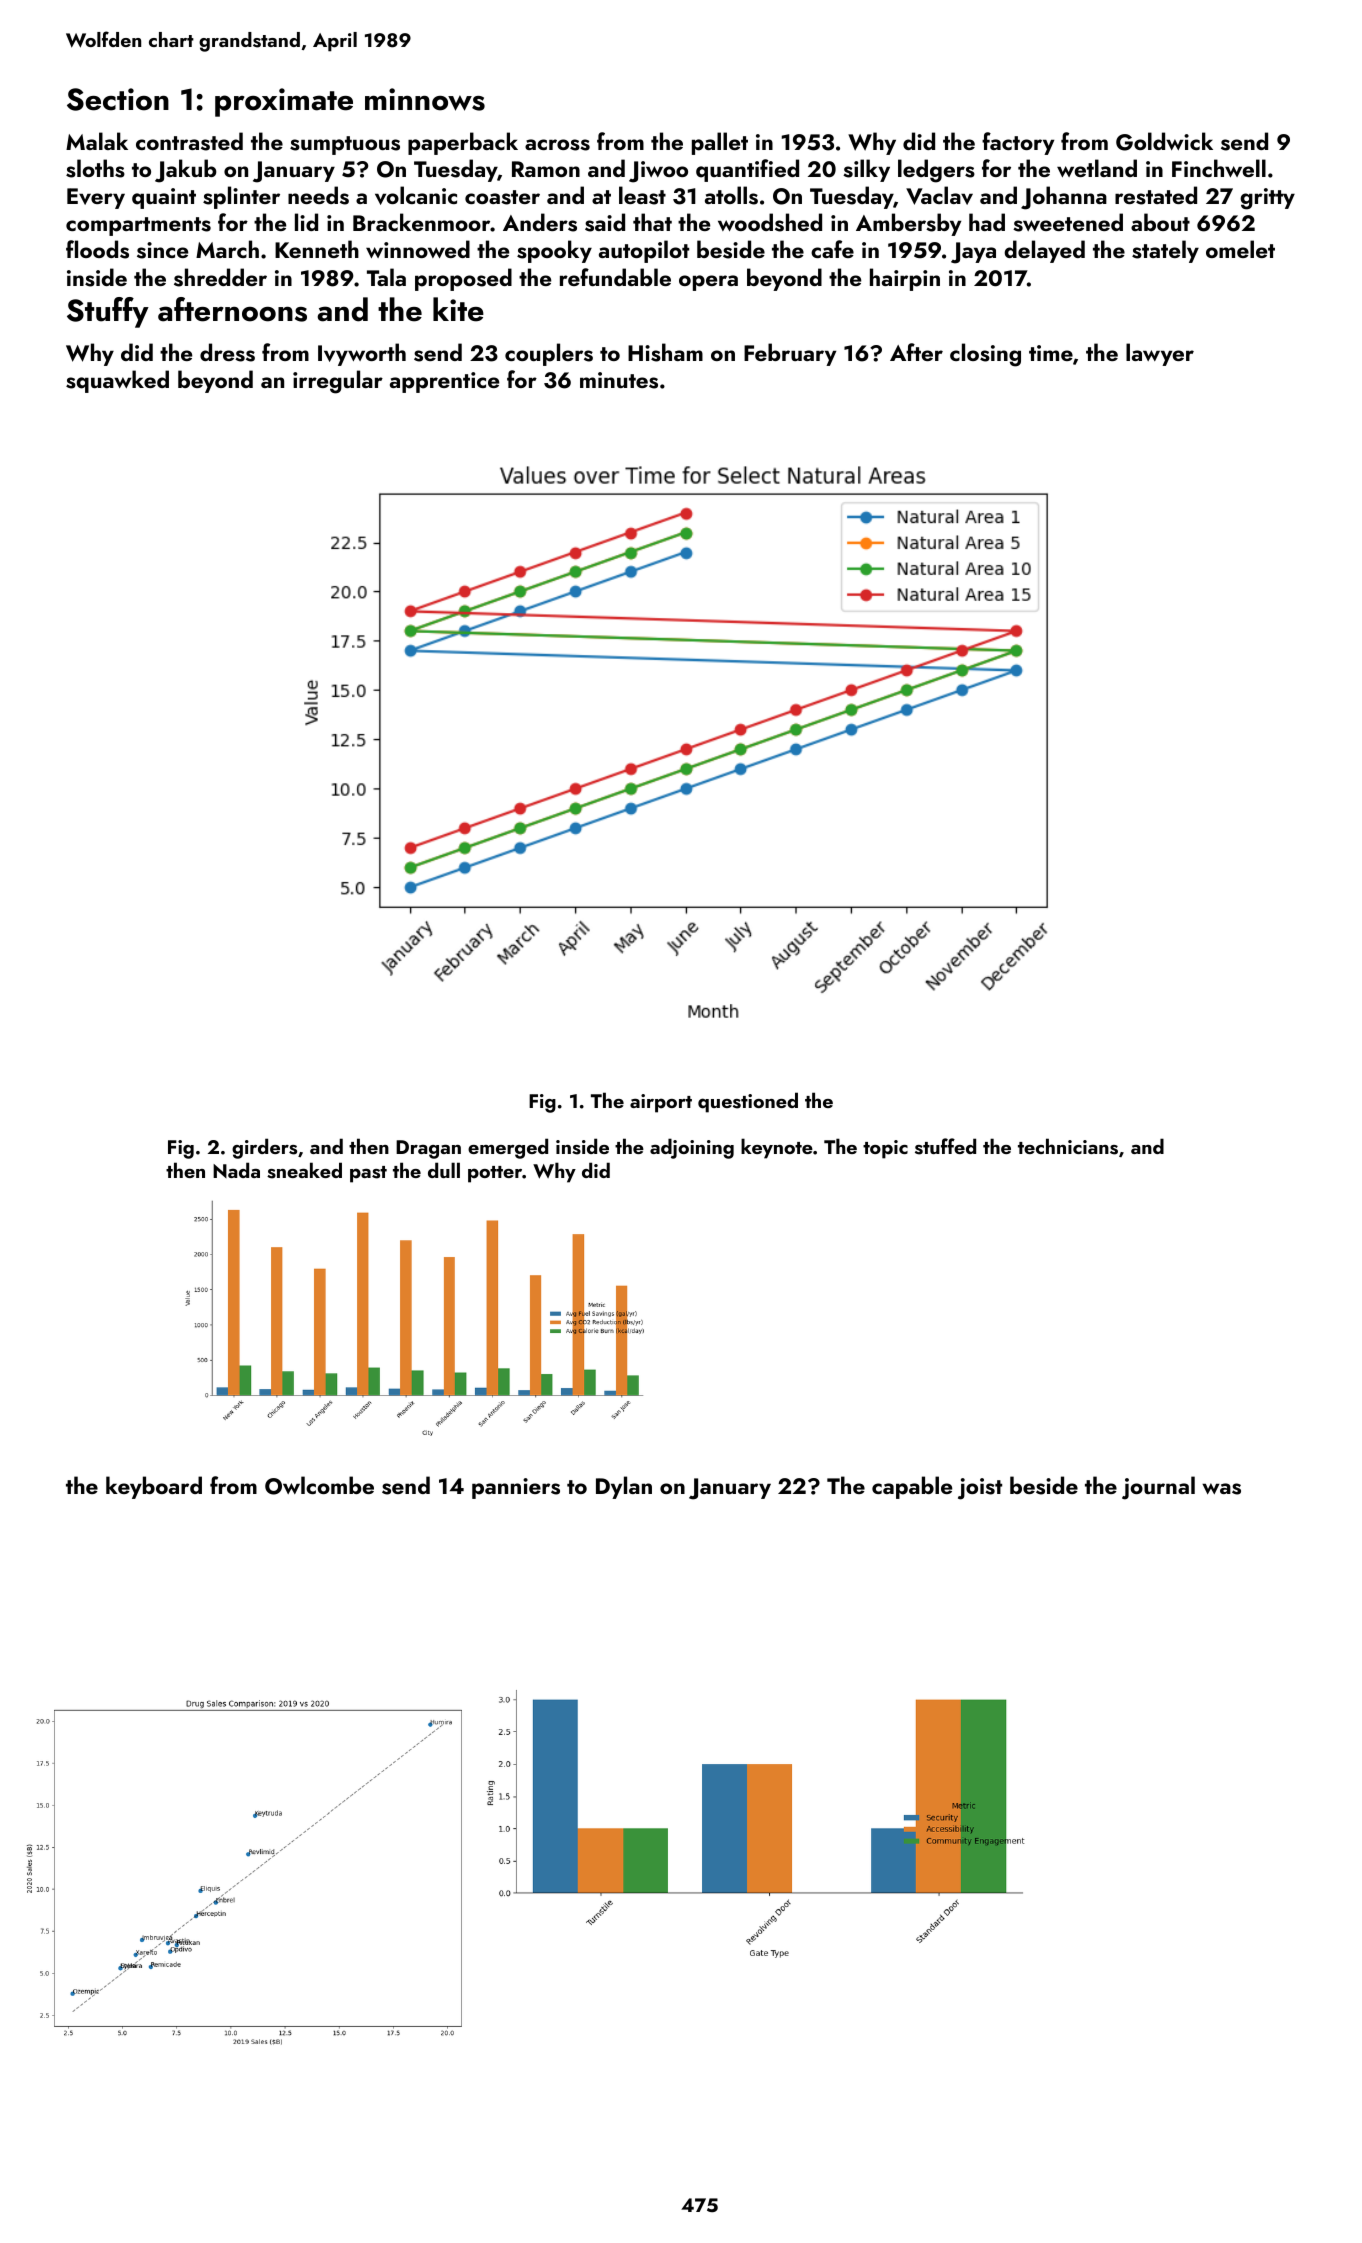 This screenshot has height=2243, width=1362. Describe the element at coordinates (720, 143) in the screenshot. I see `pallet` at that location.
